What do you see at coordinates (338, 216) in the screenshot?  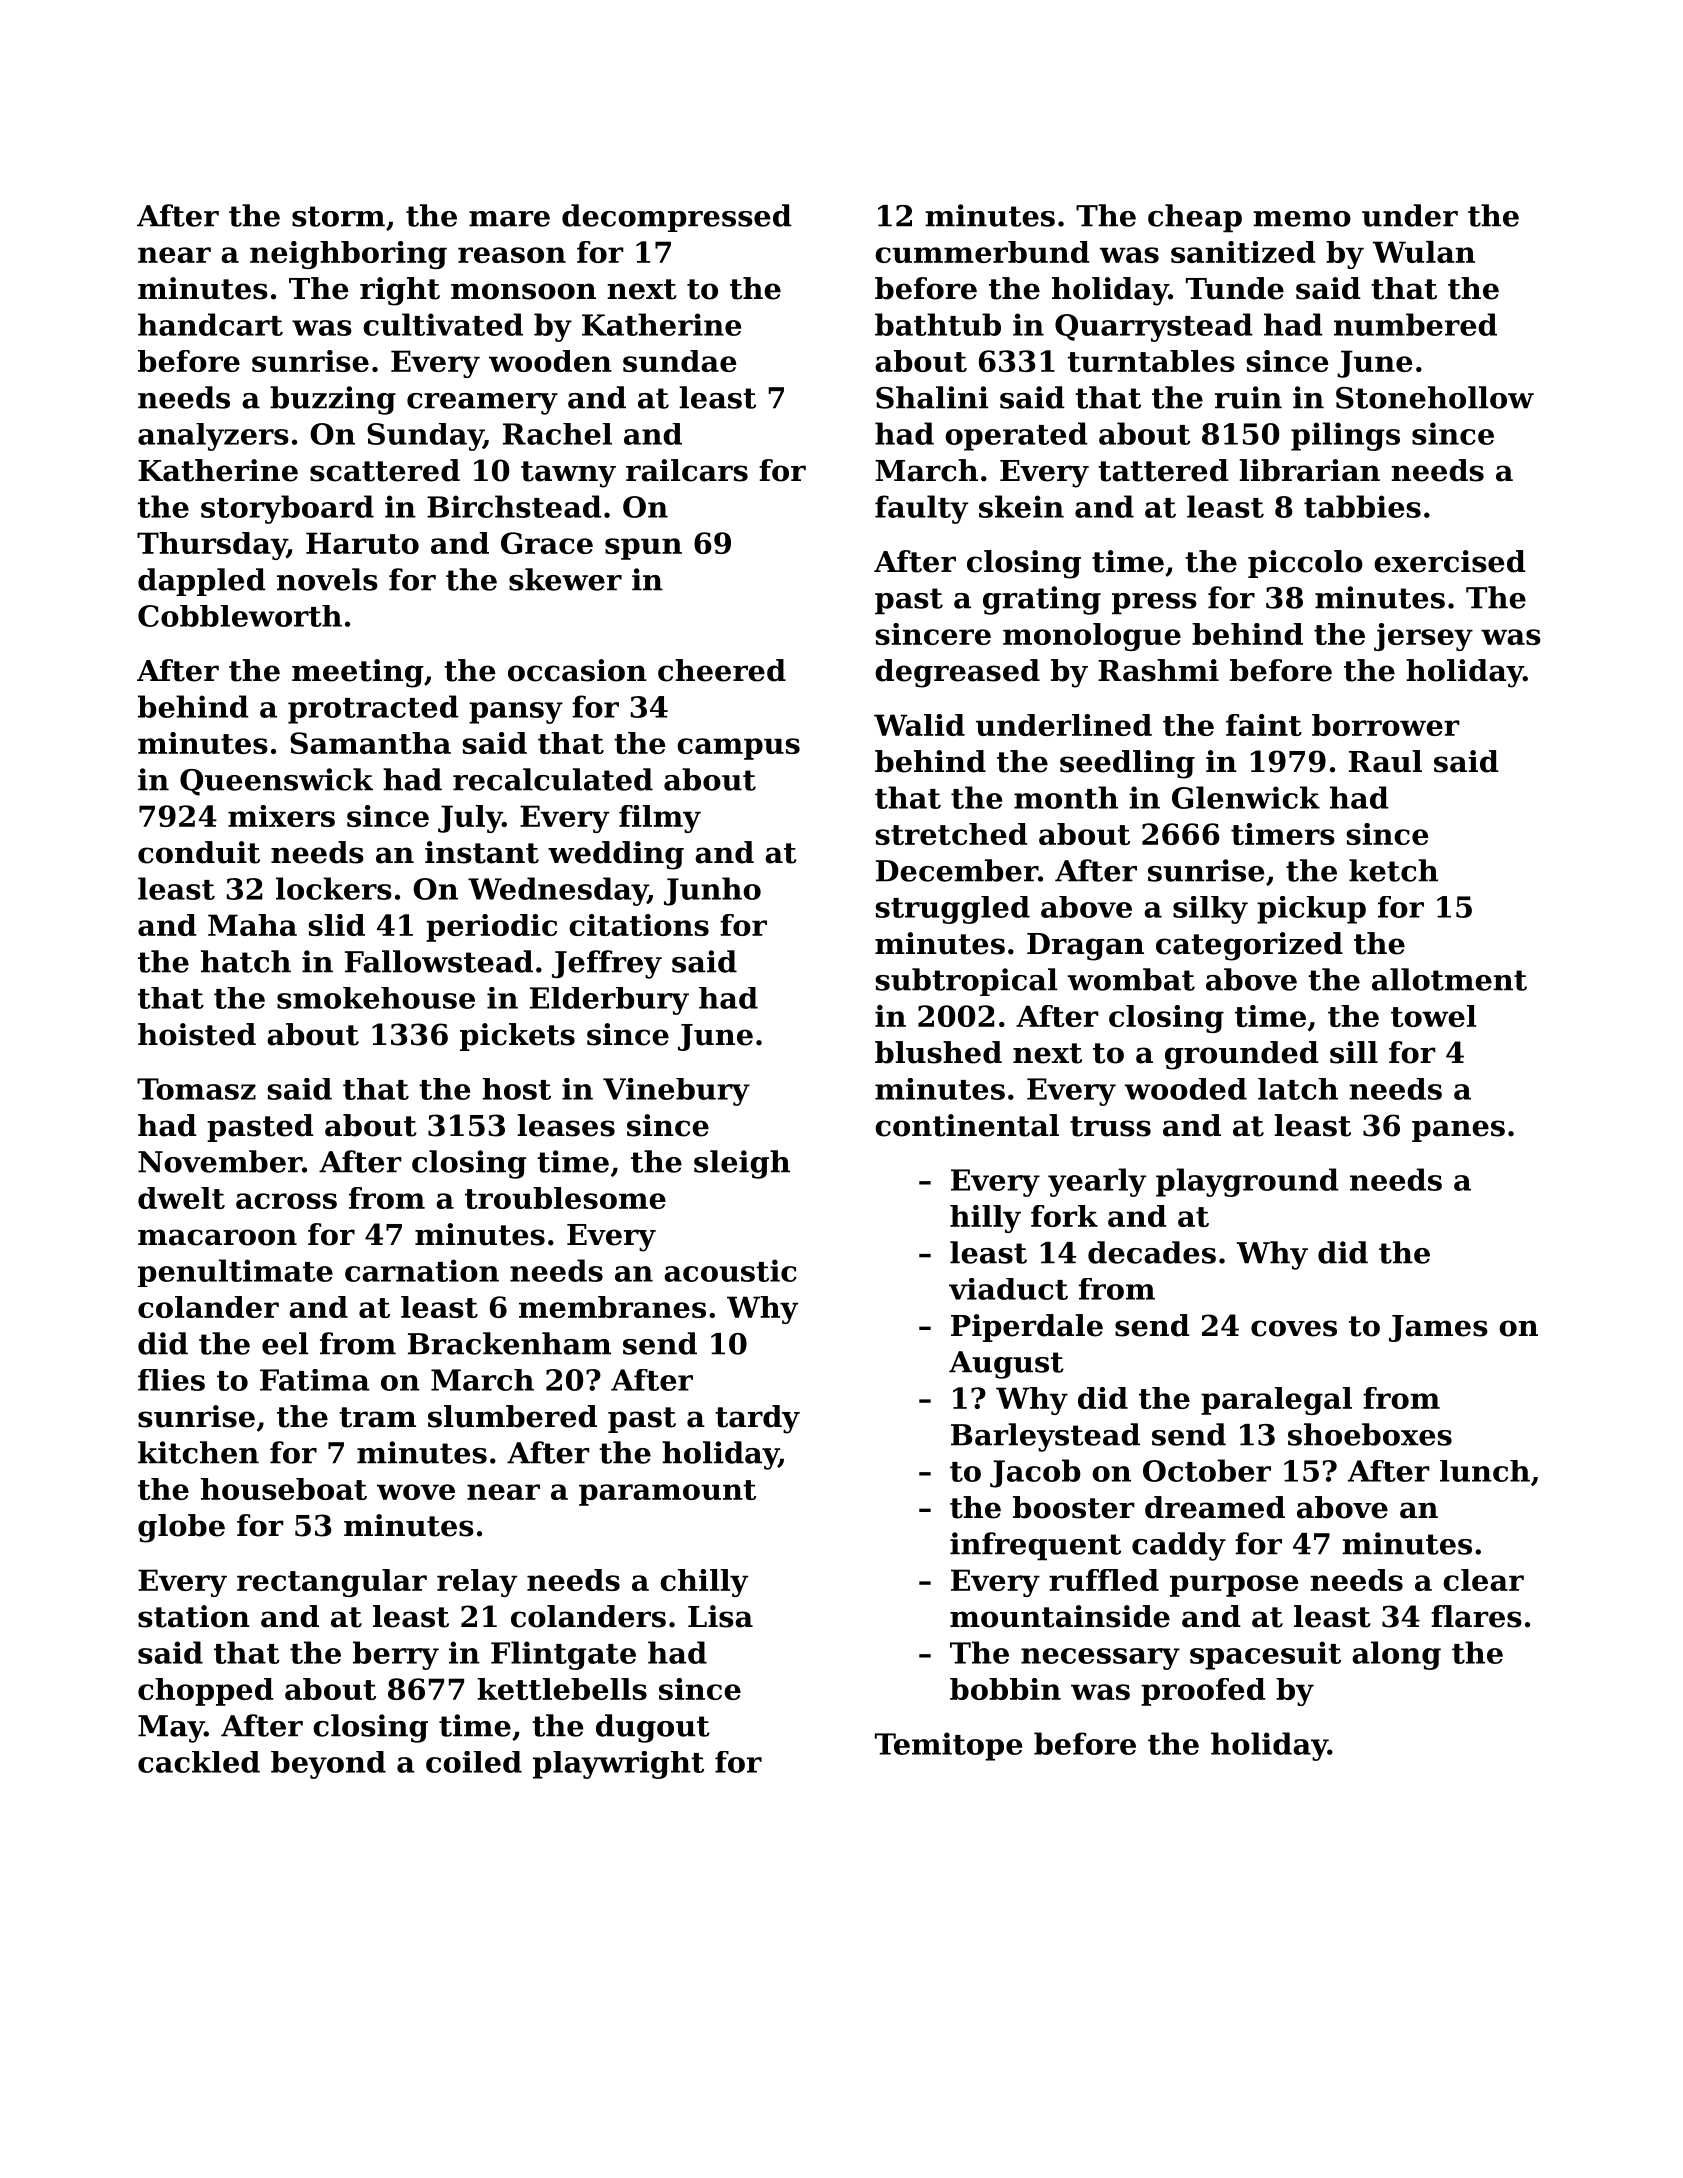 I see `storm` at bounding box center [338, 216].
